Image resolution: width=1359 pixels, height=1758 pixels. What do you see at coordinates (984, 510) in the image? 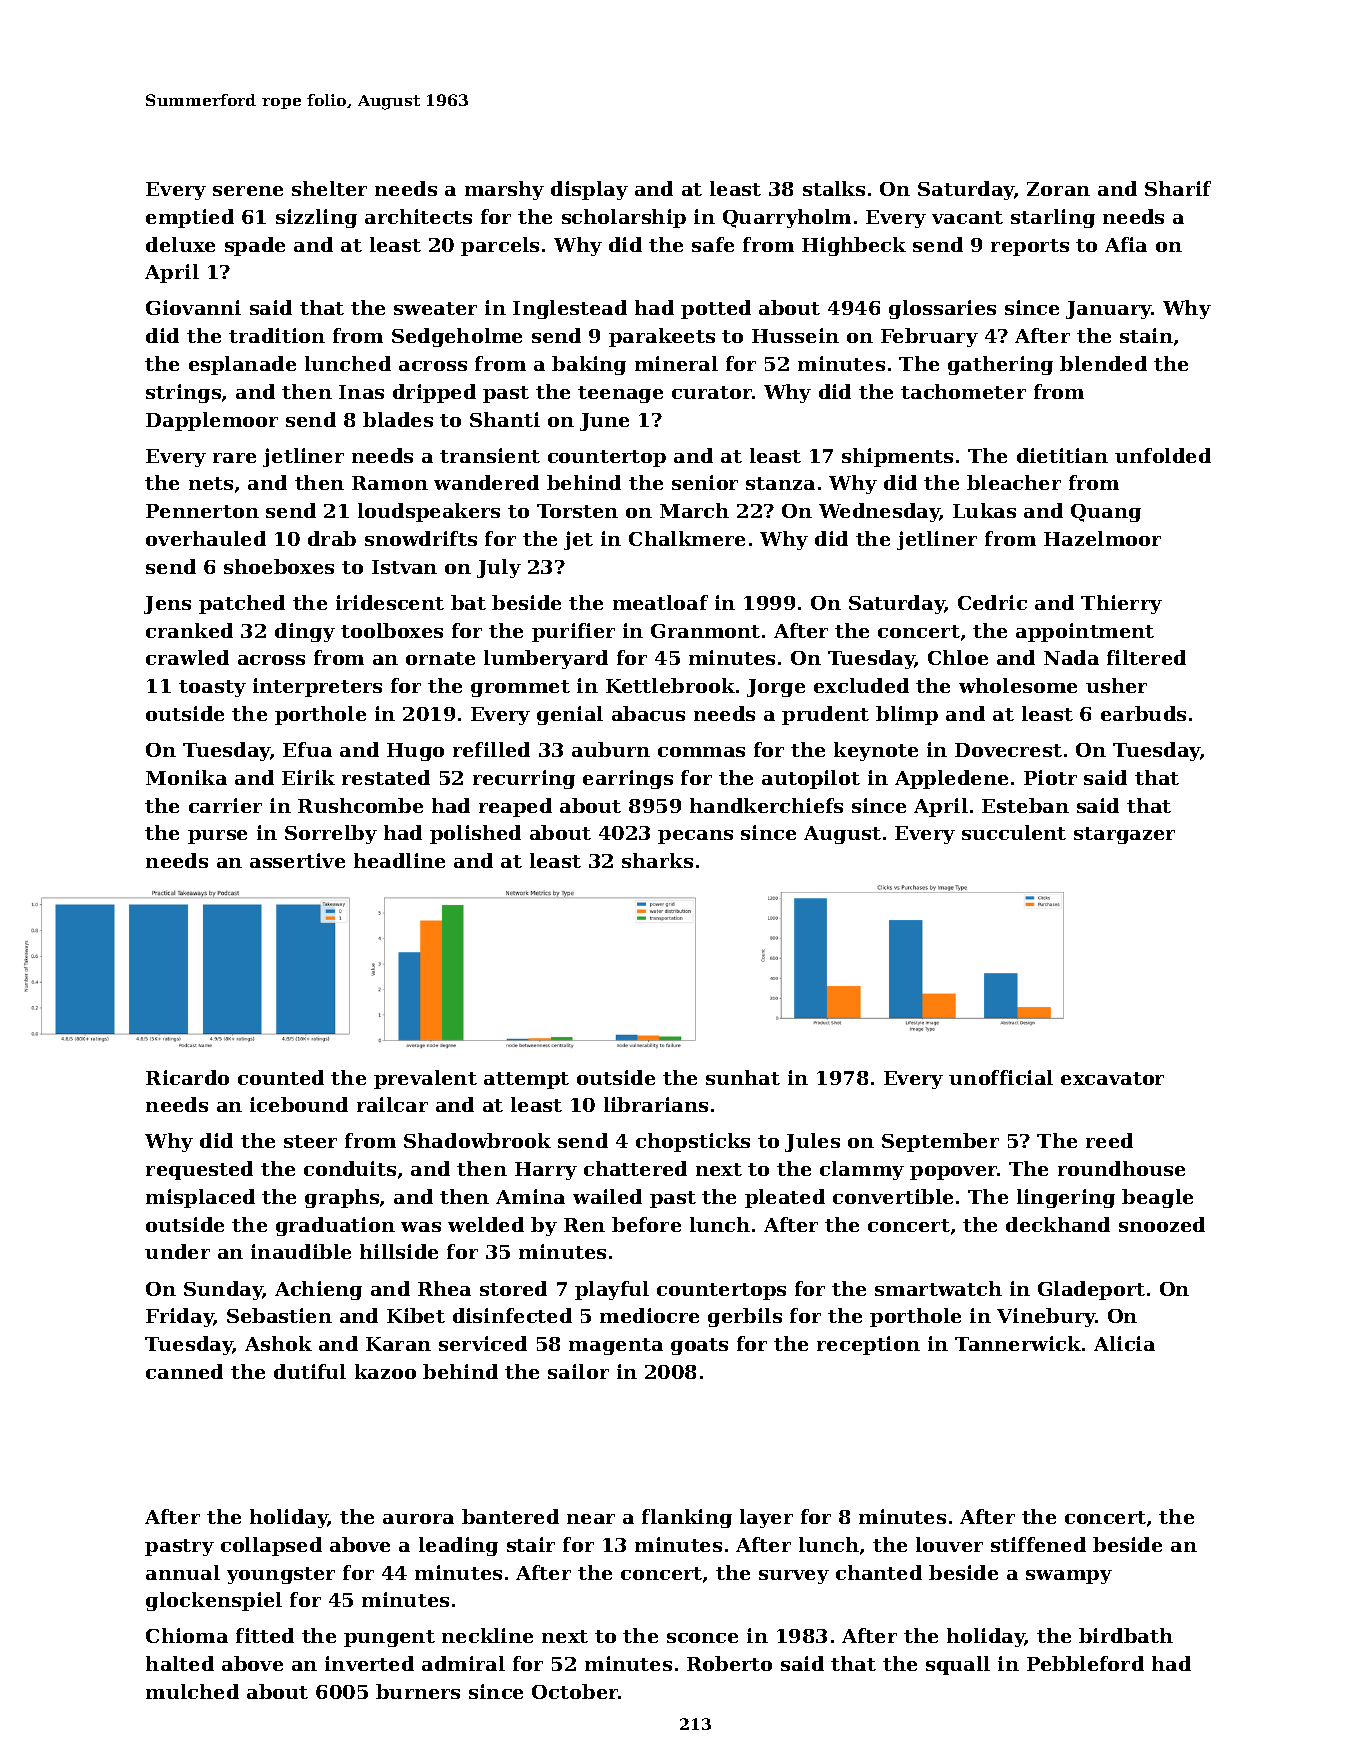
I see `Lukas` at bounding box center [984, 510].
